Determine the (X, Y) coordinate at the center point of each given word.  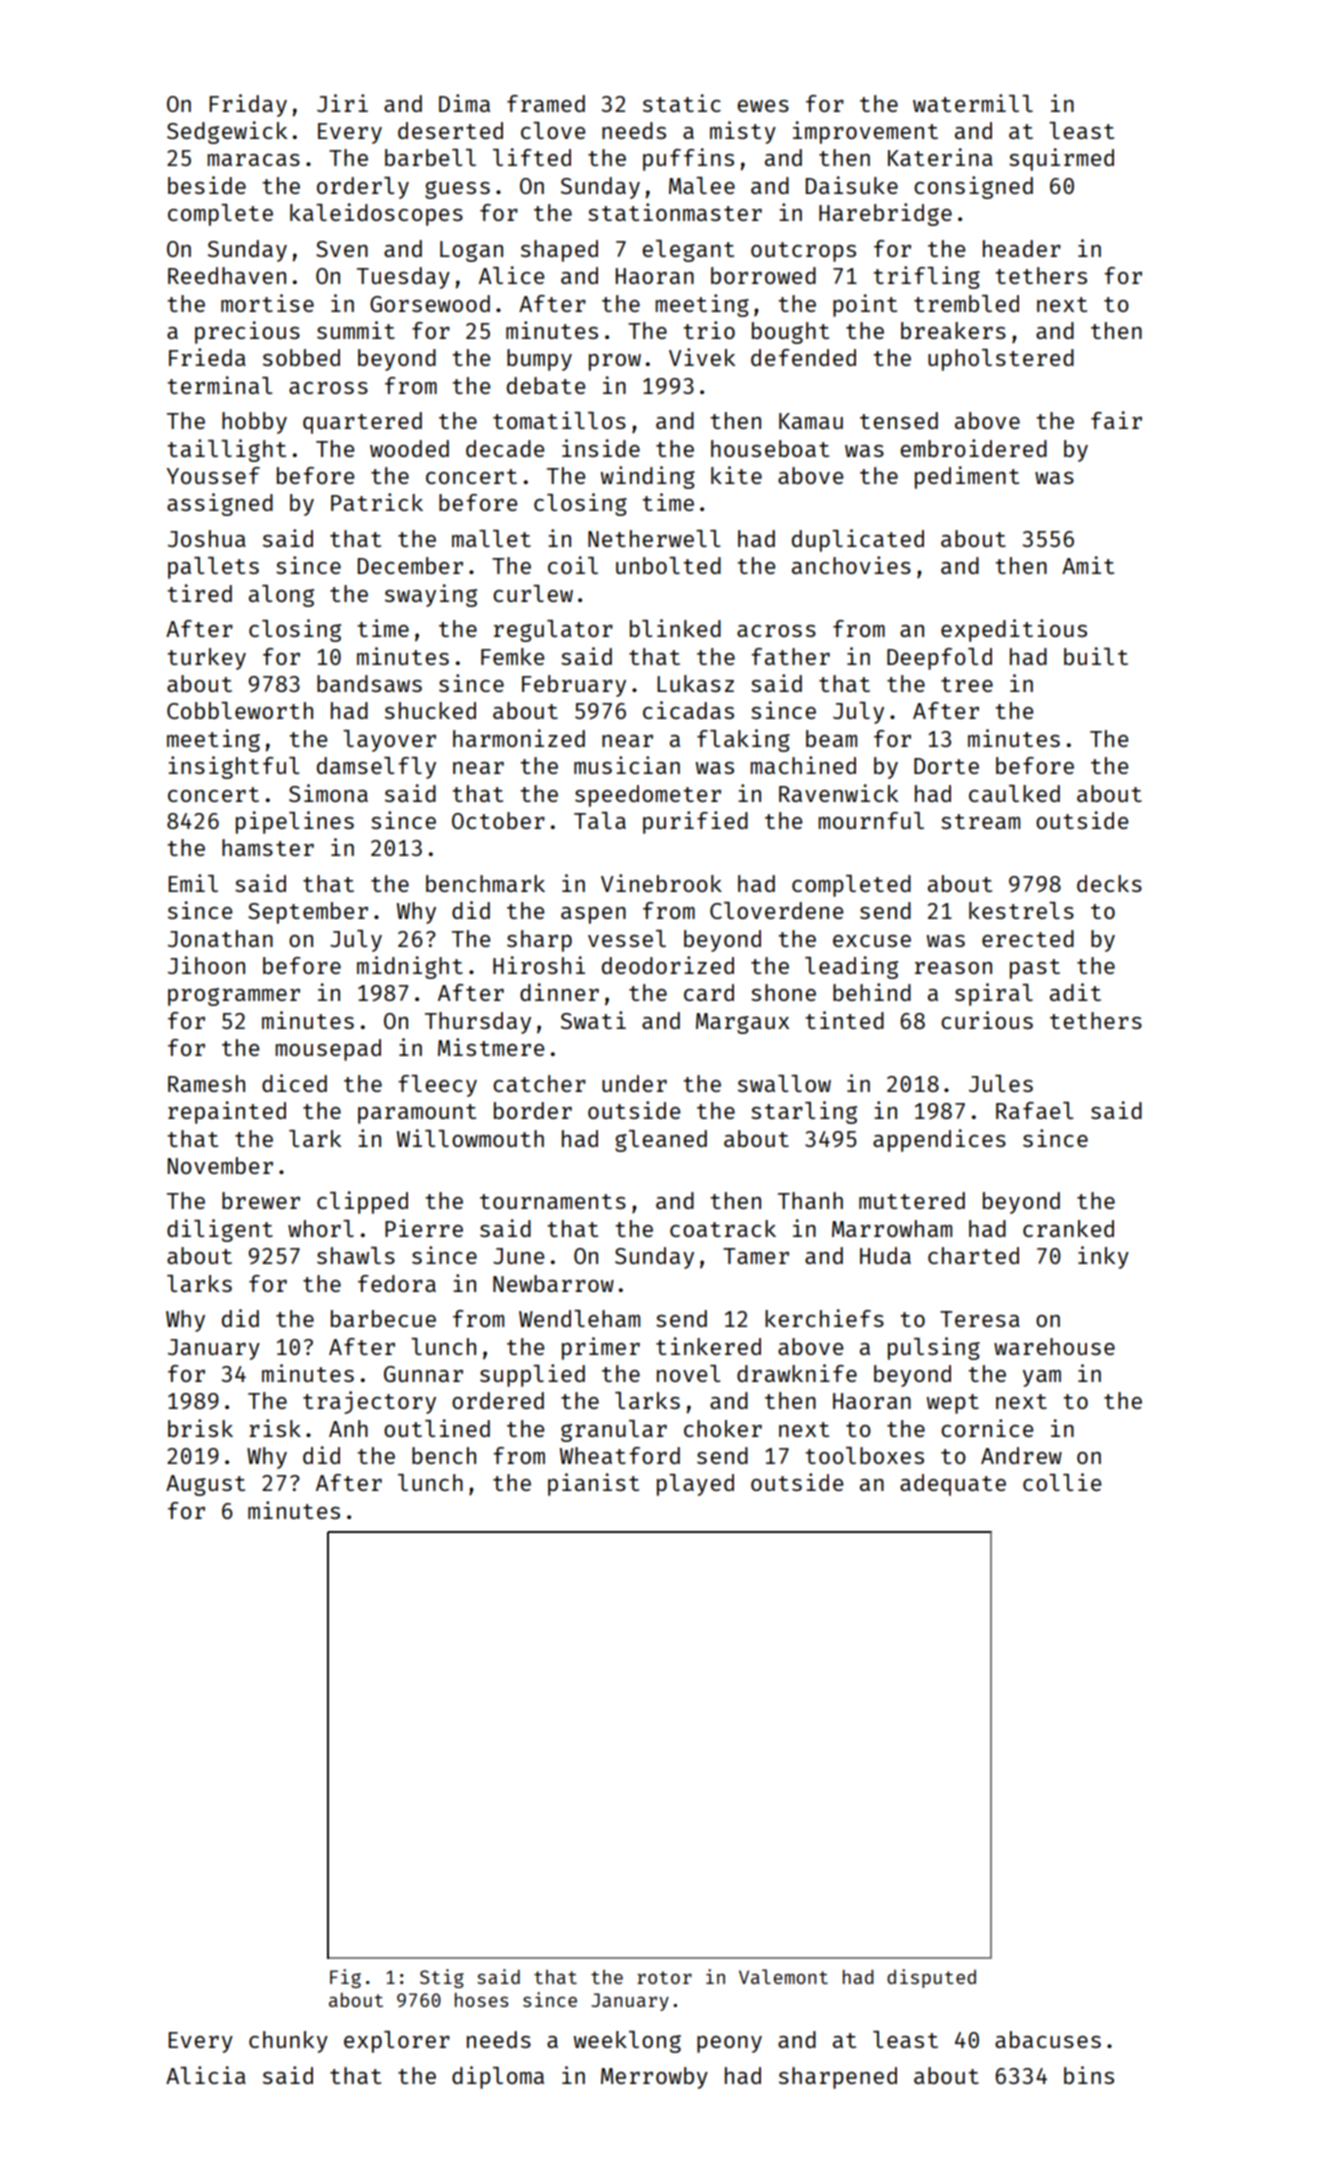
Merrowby (654, 2078)
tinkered (708, 1346)
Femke (512, 656)
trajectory (369, 1402)
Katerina (940, 157)
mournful (871, 820)
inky (1103, 1257)
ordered (498, 1400)
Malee (702, 185)
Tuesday (403, 278)
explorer (397, 2042)
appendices (939, 1140)
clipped (362, 1202)
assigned (220, 504)
